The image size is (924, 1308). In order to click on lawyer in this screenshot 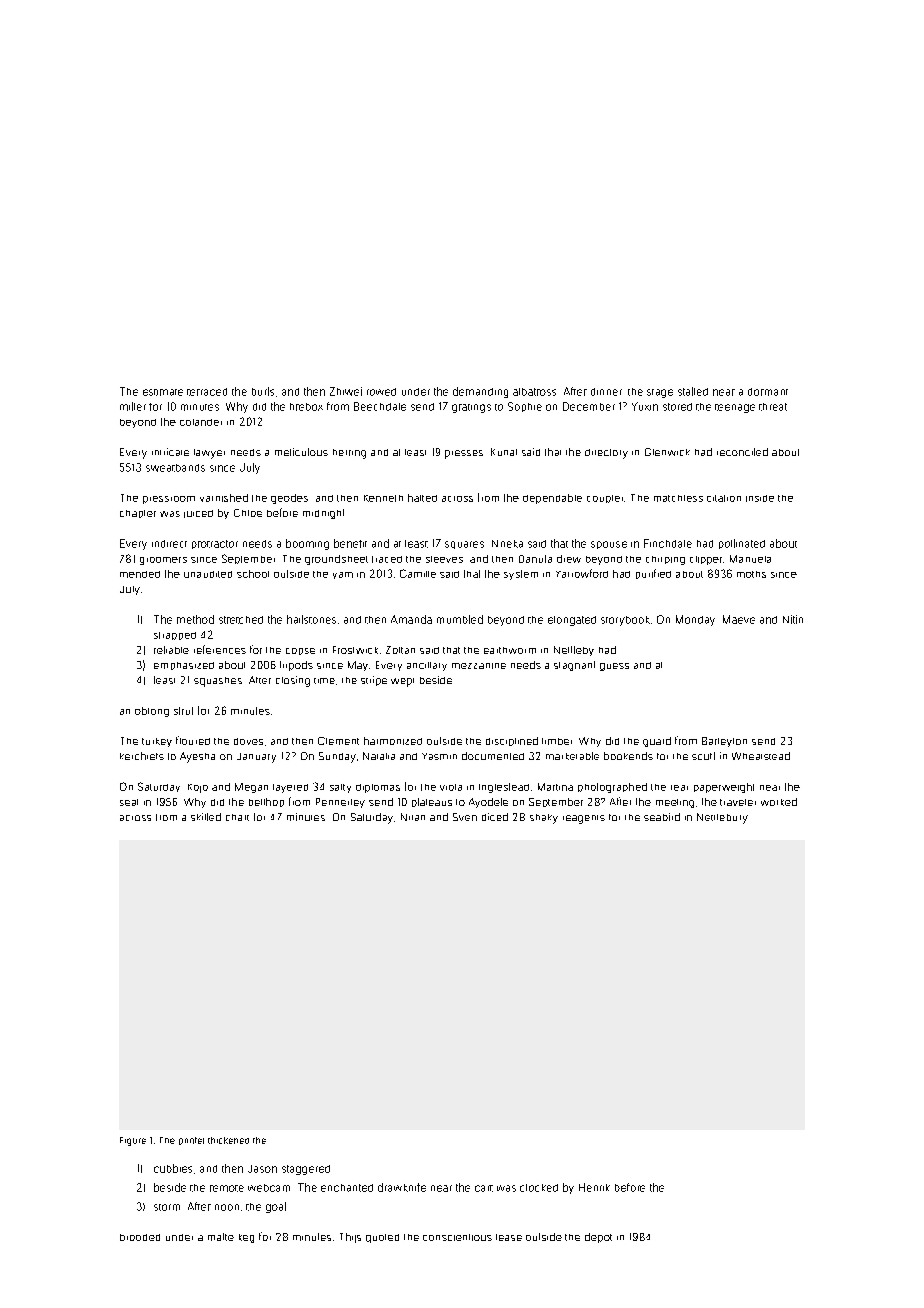, I will do `click(209, 454)`.
